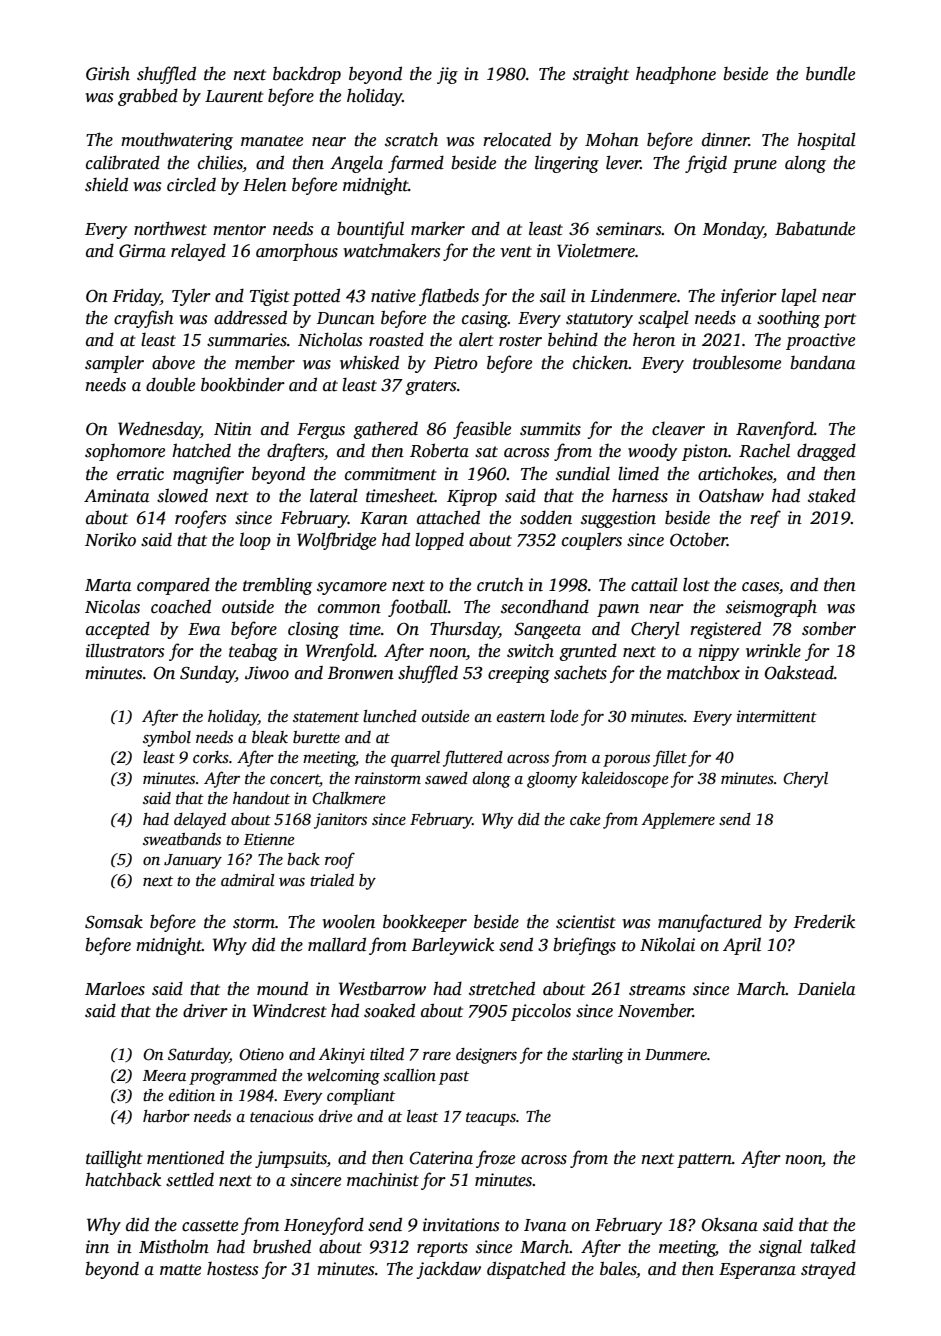  What do you see at coordinates (526, 1270) in the screenshot?
I see `dispatched` at bounding box center [526, 1270].
